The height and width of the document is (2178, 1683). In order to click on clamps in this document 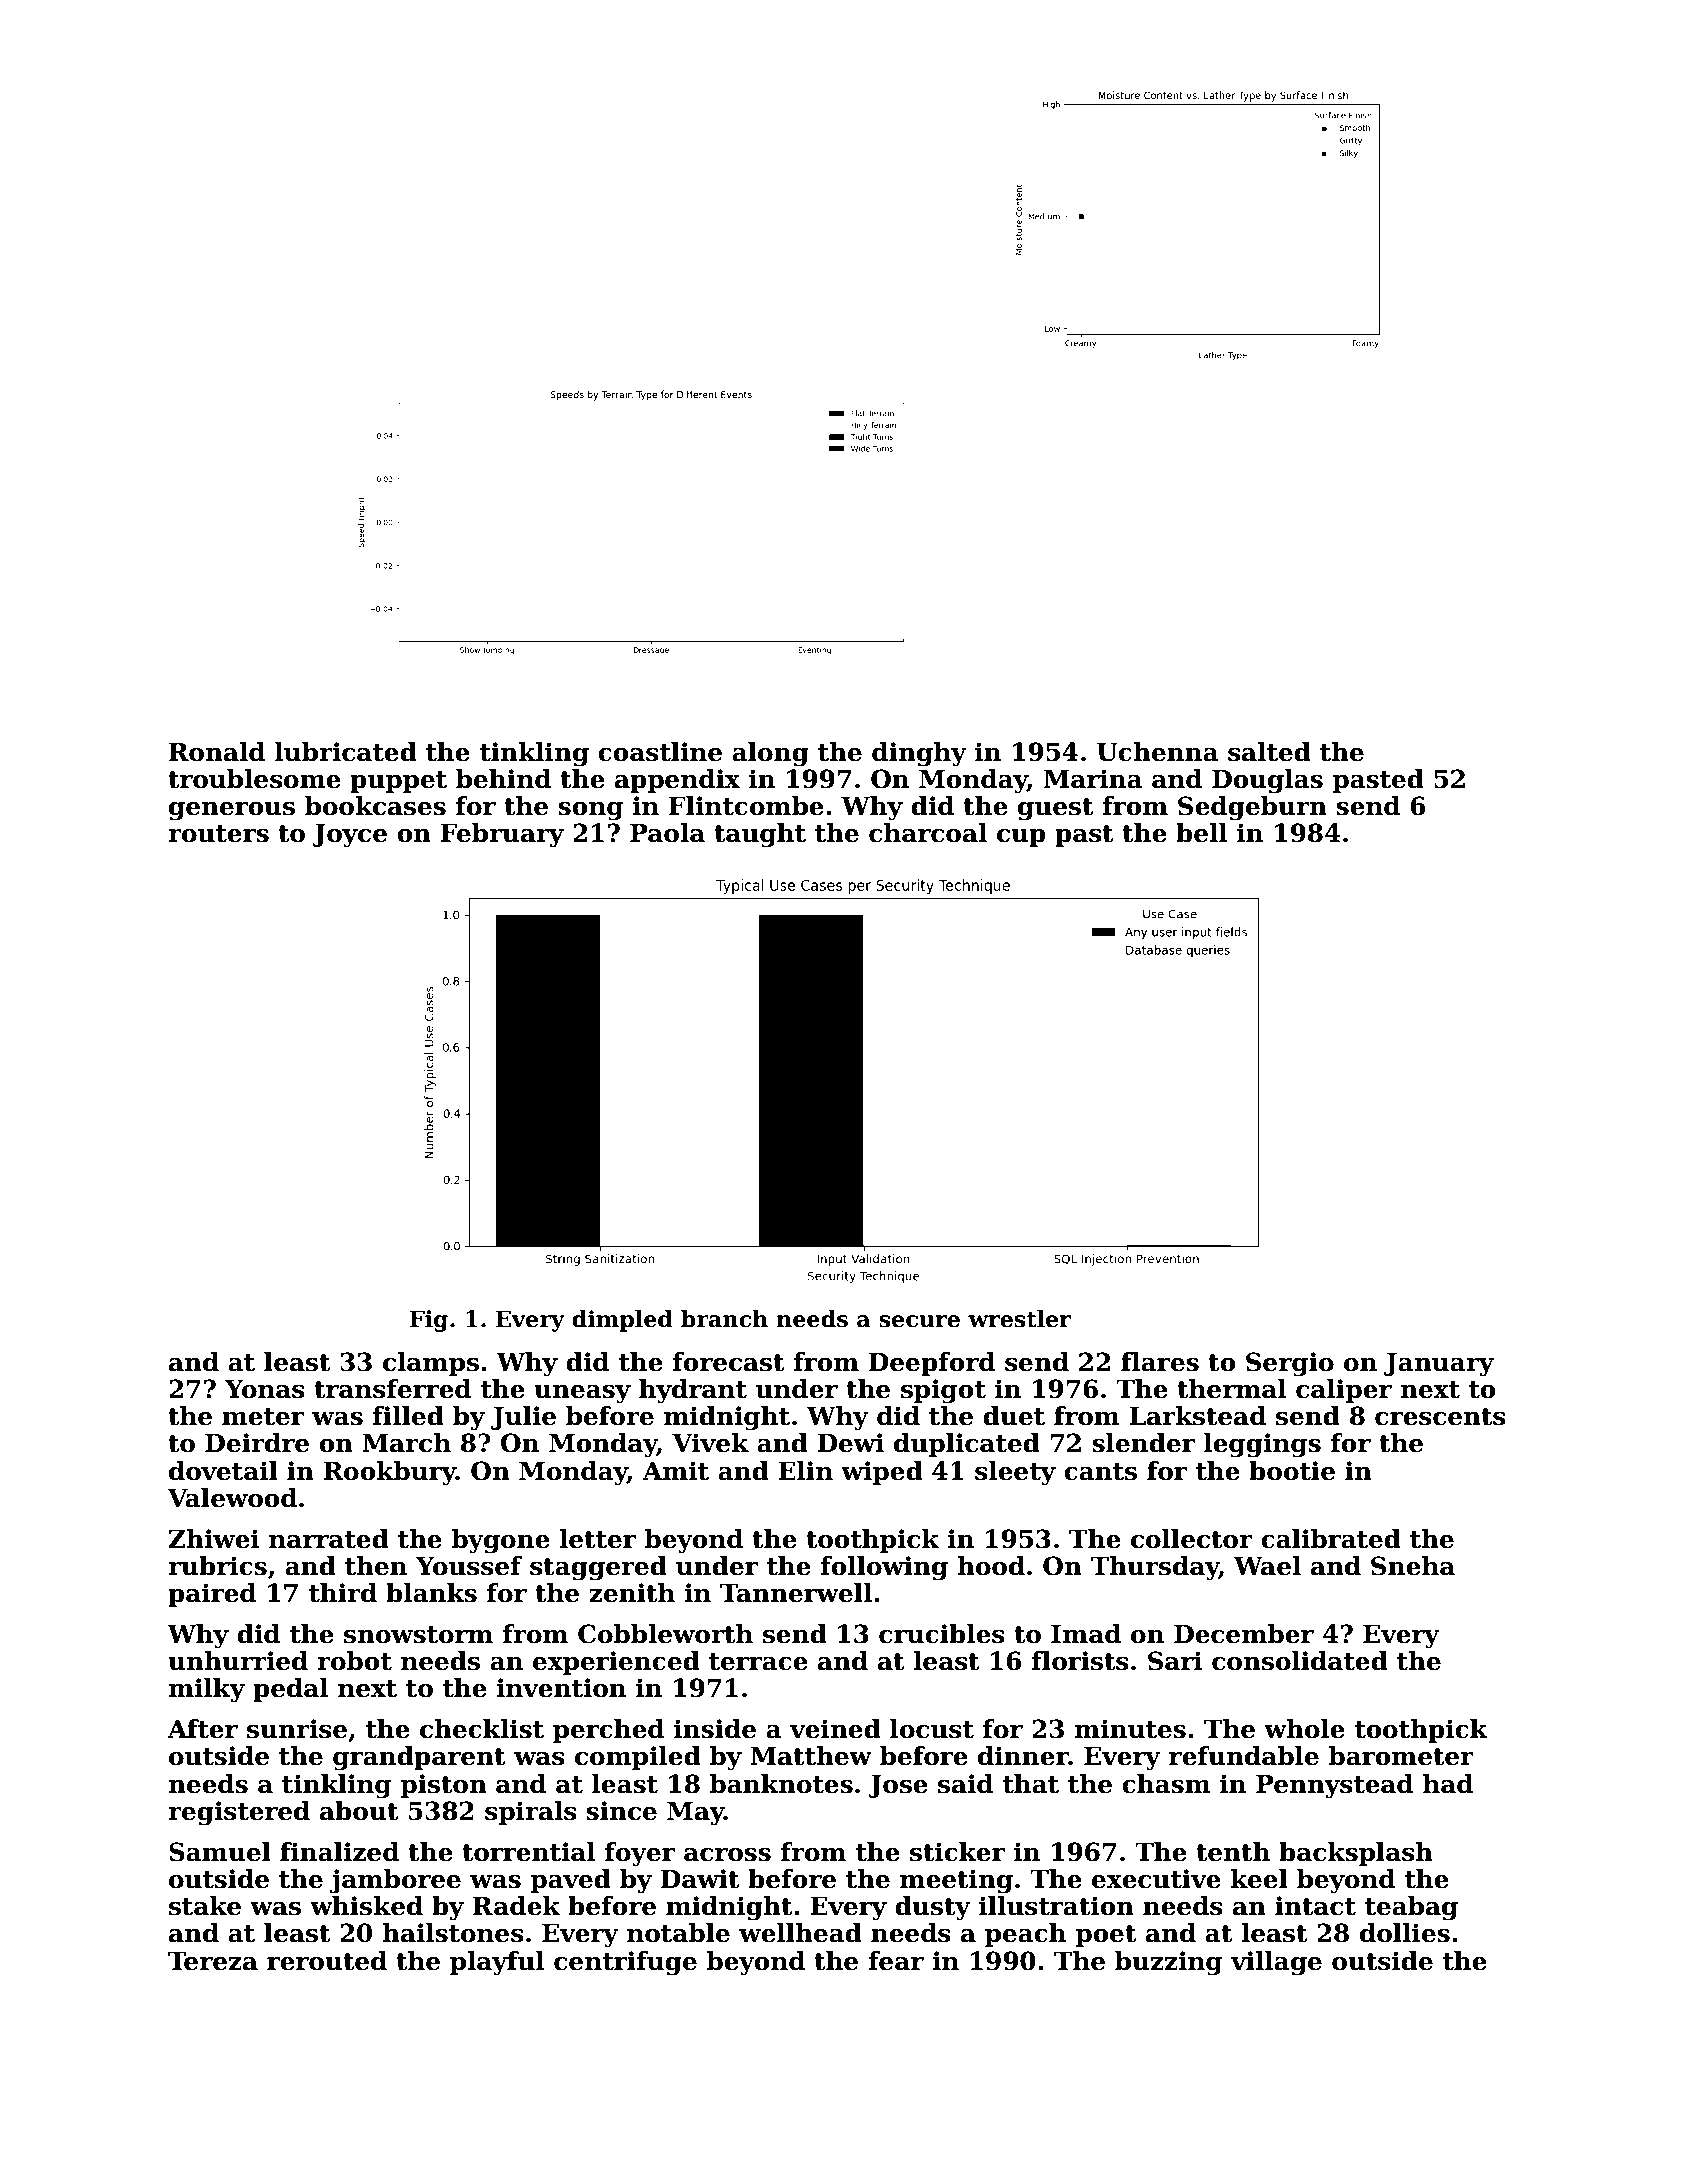, I will do `click(431, 1364)`.
